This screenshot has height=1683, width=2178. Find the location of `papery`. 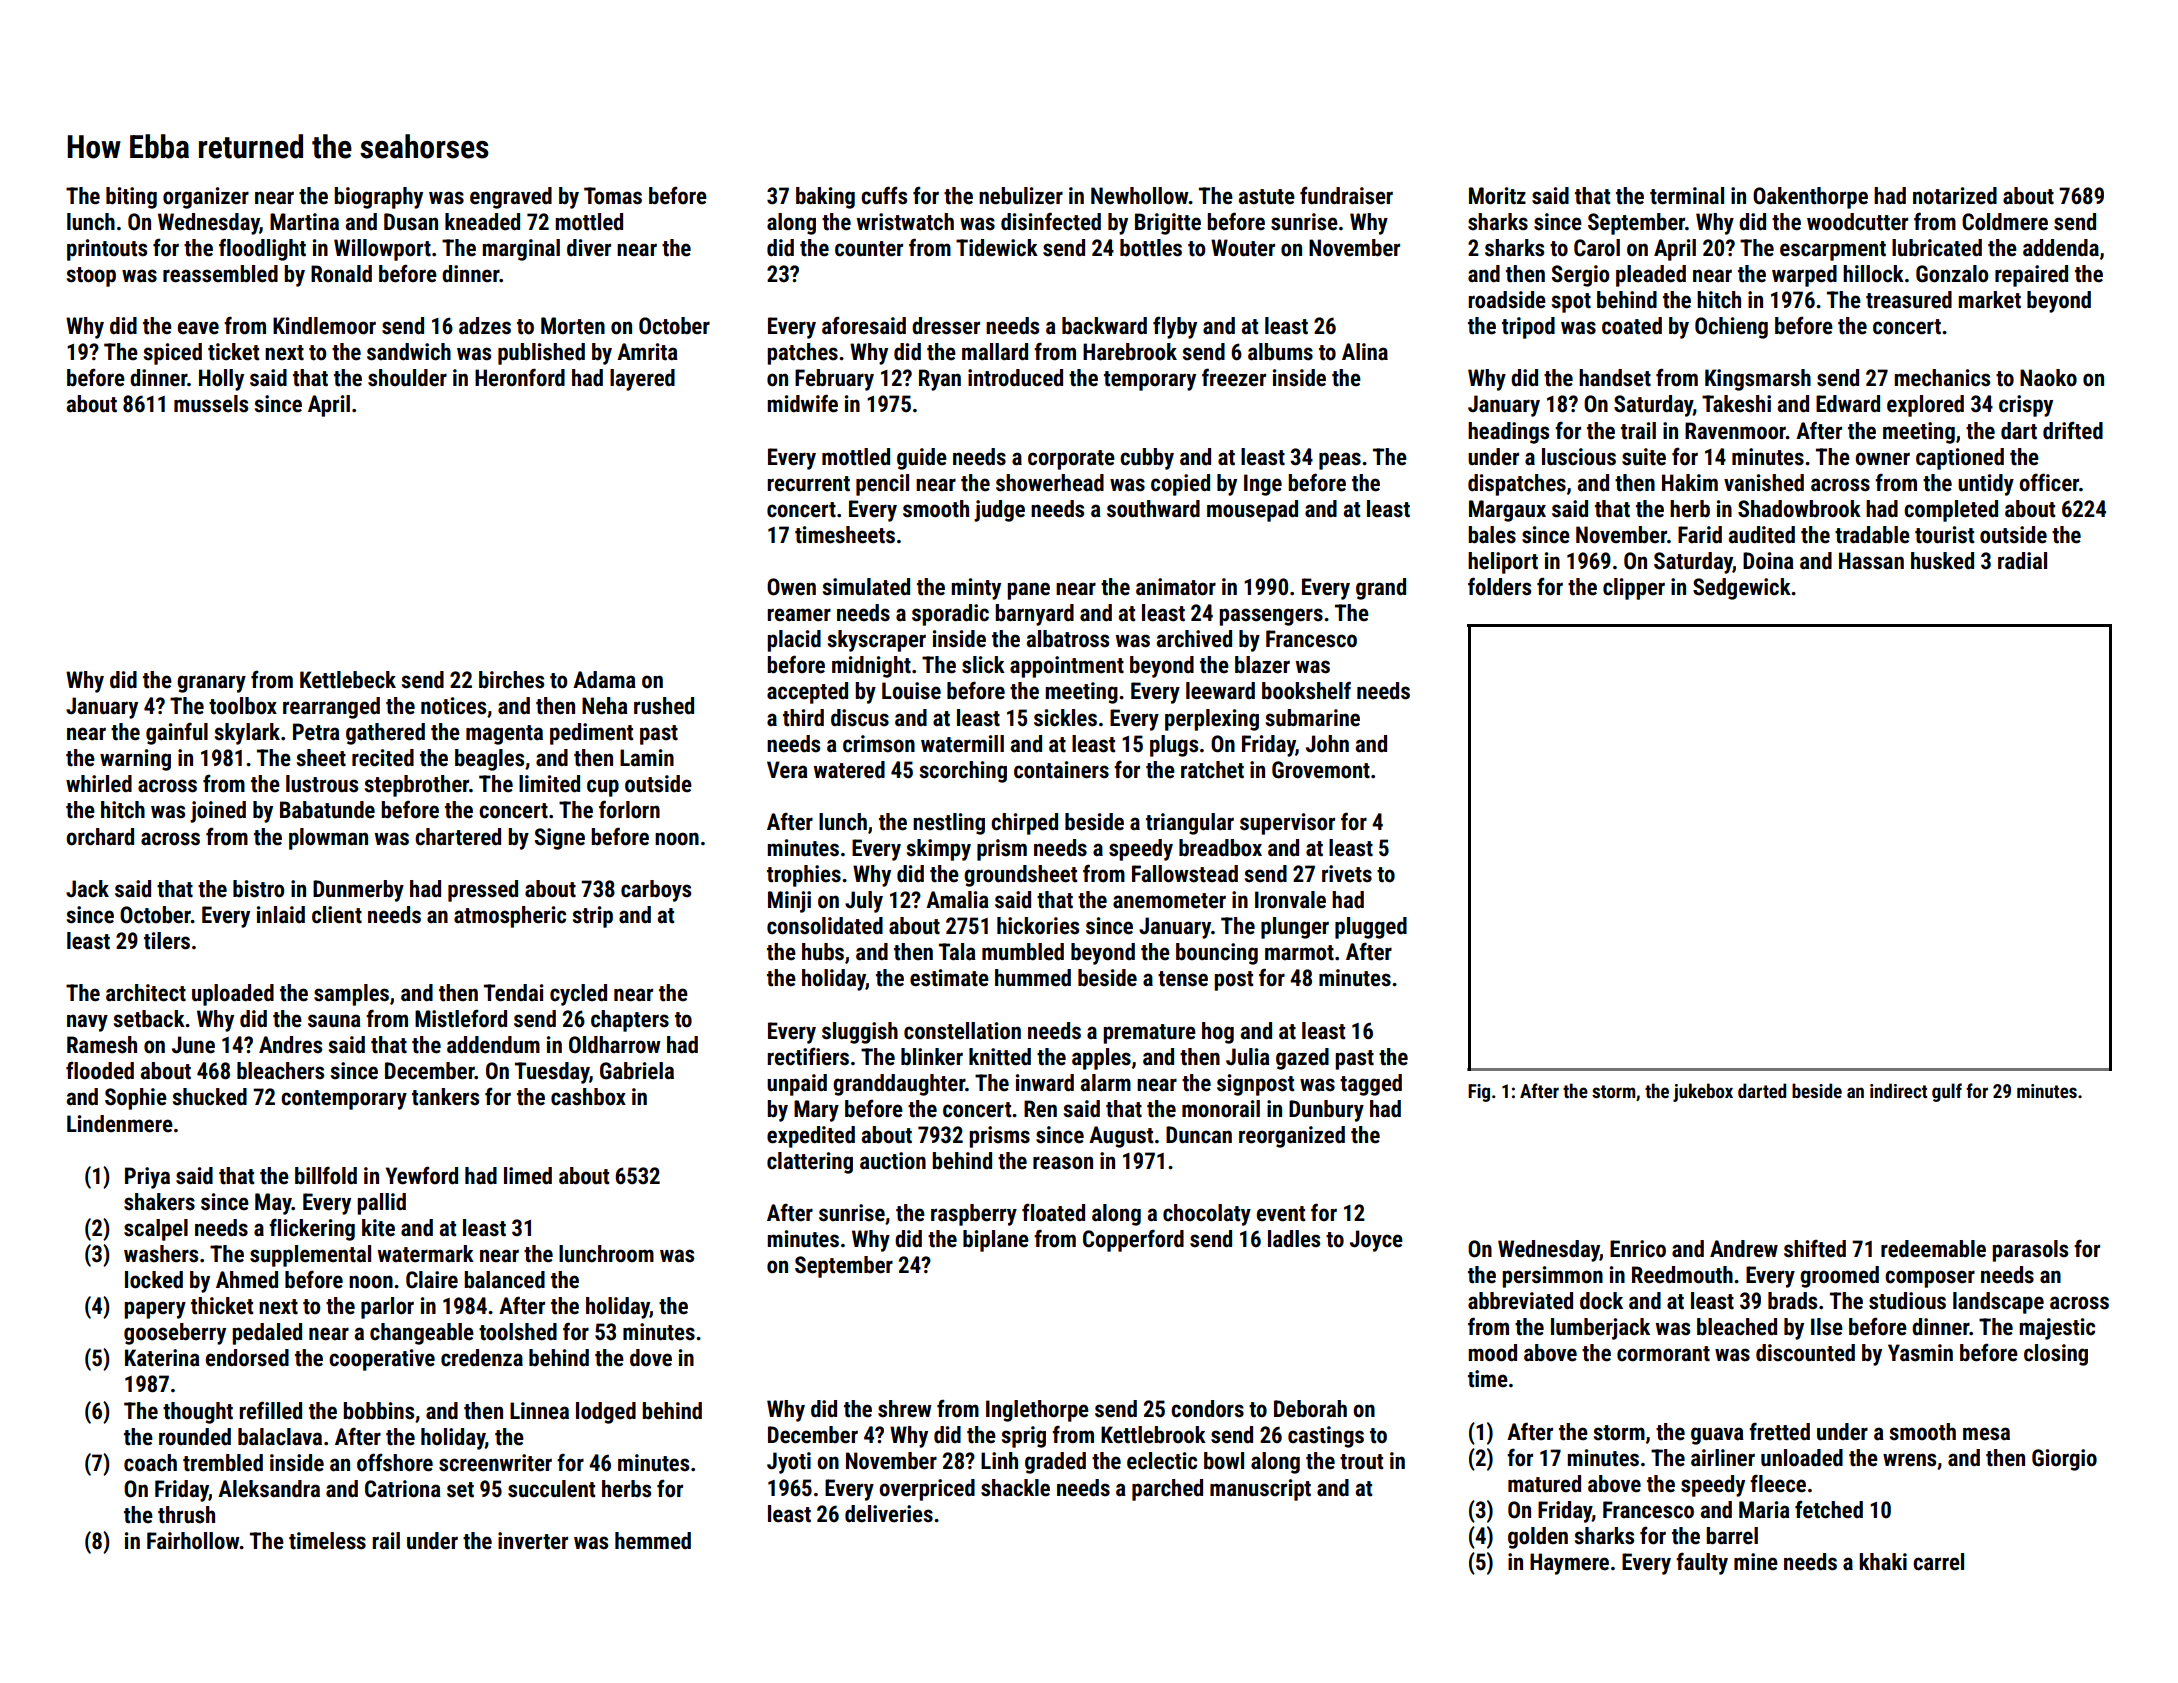

papery is located at coordinates (155, 1310).
